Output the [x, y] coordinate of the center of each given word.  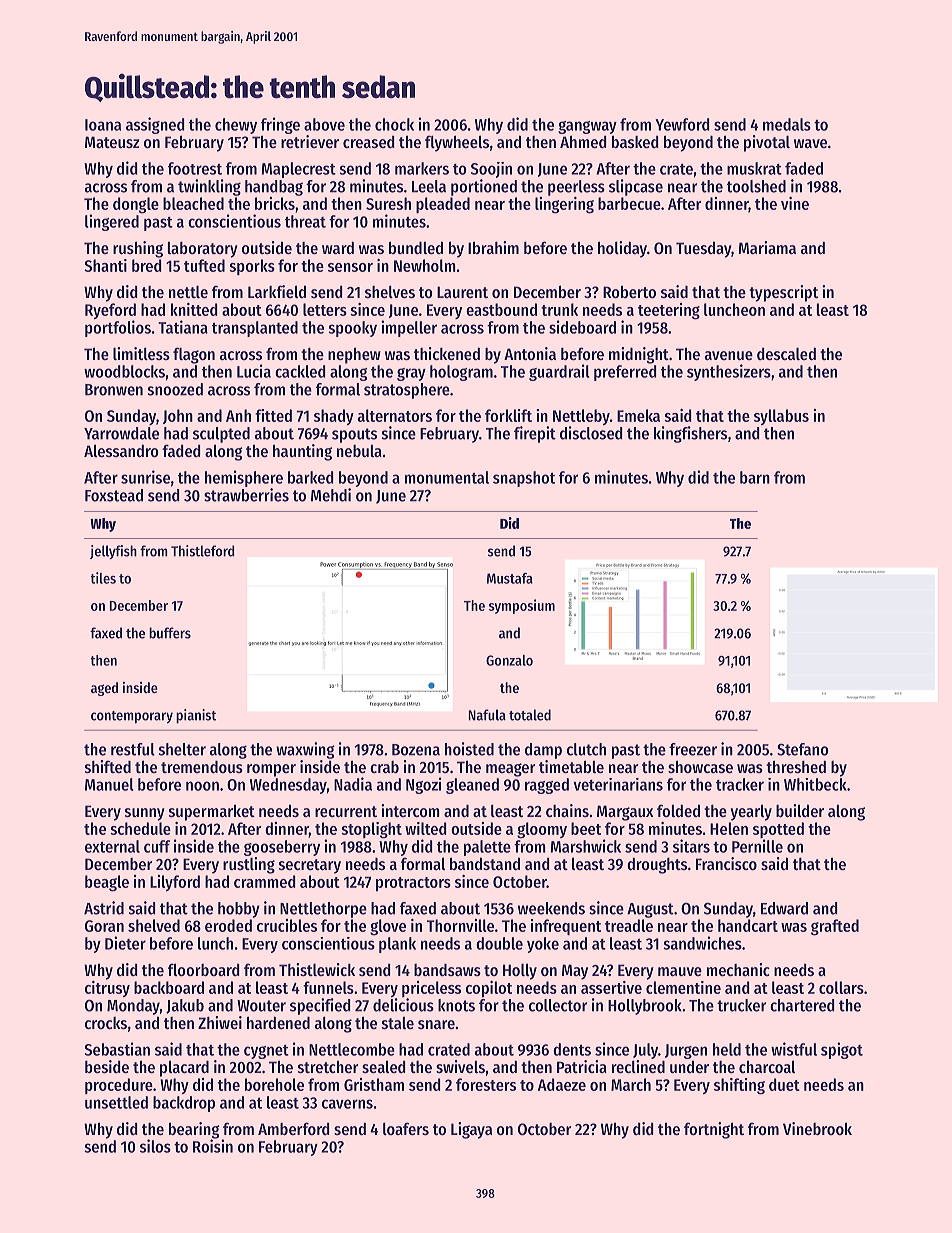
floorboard [204, 969]
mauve [680, 971]
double [499, 943]
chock [394, 124]
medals [787, 124]
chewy [236, 126]
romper [271, 770]
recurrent [346, 811]
